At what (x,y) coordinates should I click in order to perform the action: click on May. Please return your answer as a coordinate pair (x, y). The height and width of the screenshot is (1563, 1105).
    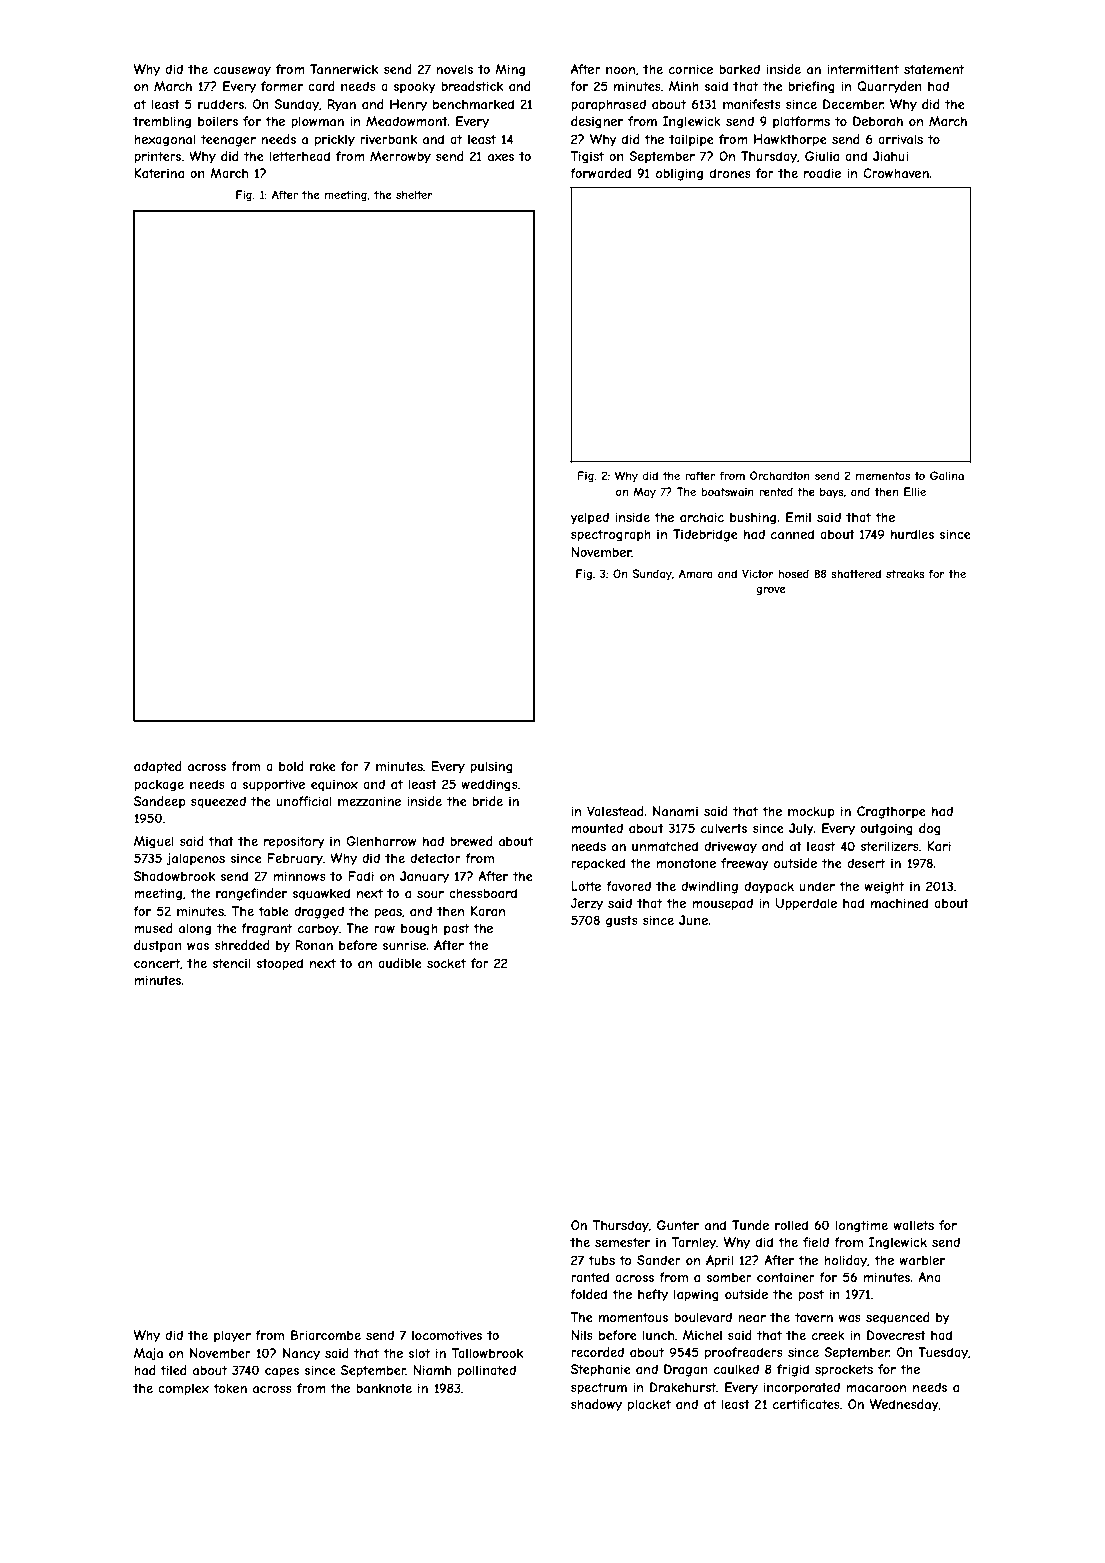
    Looking at the image, I should click on (644, 492).
